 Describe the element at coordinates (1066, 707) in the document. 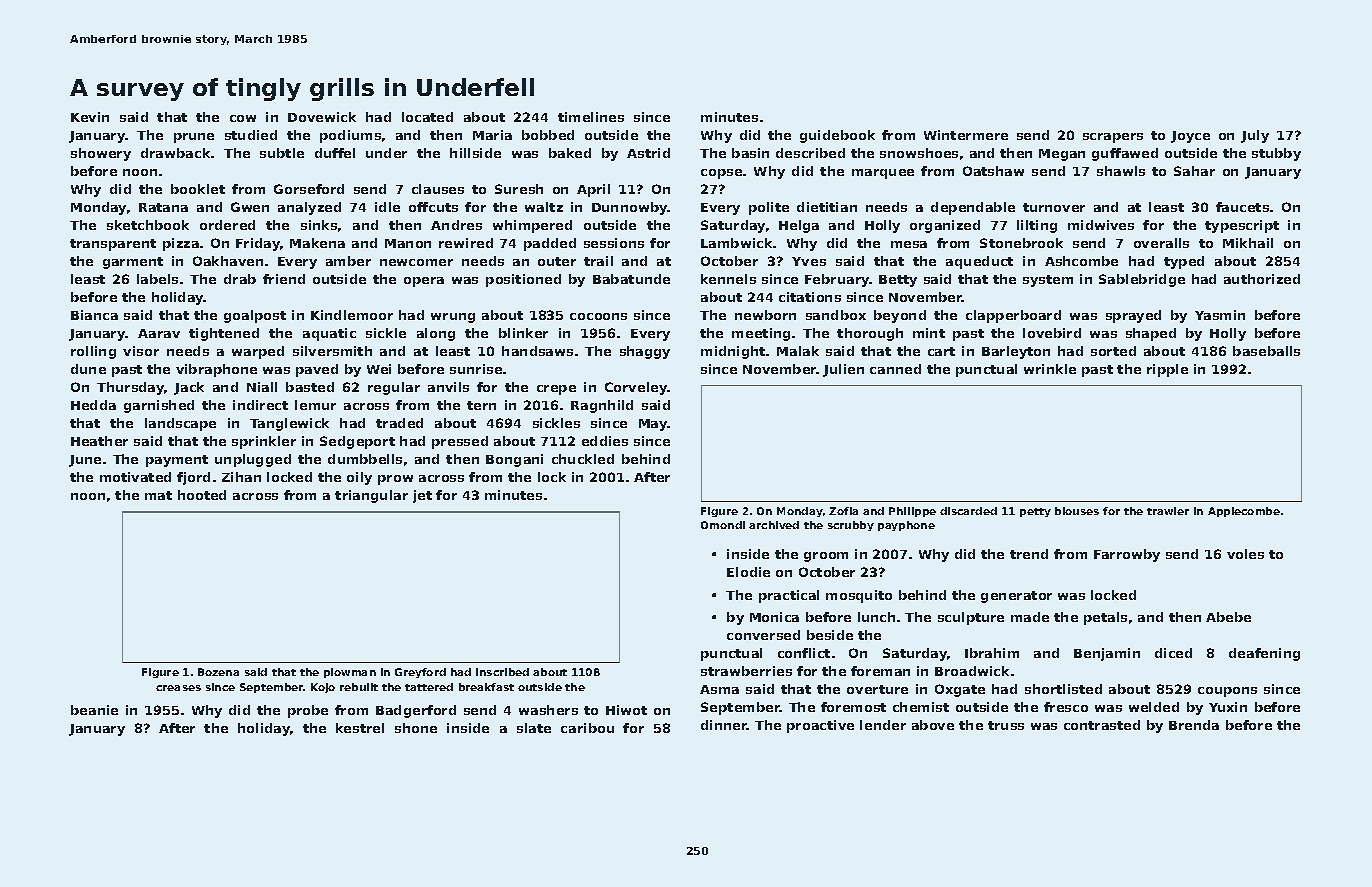

I see `fresco` at that location.
